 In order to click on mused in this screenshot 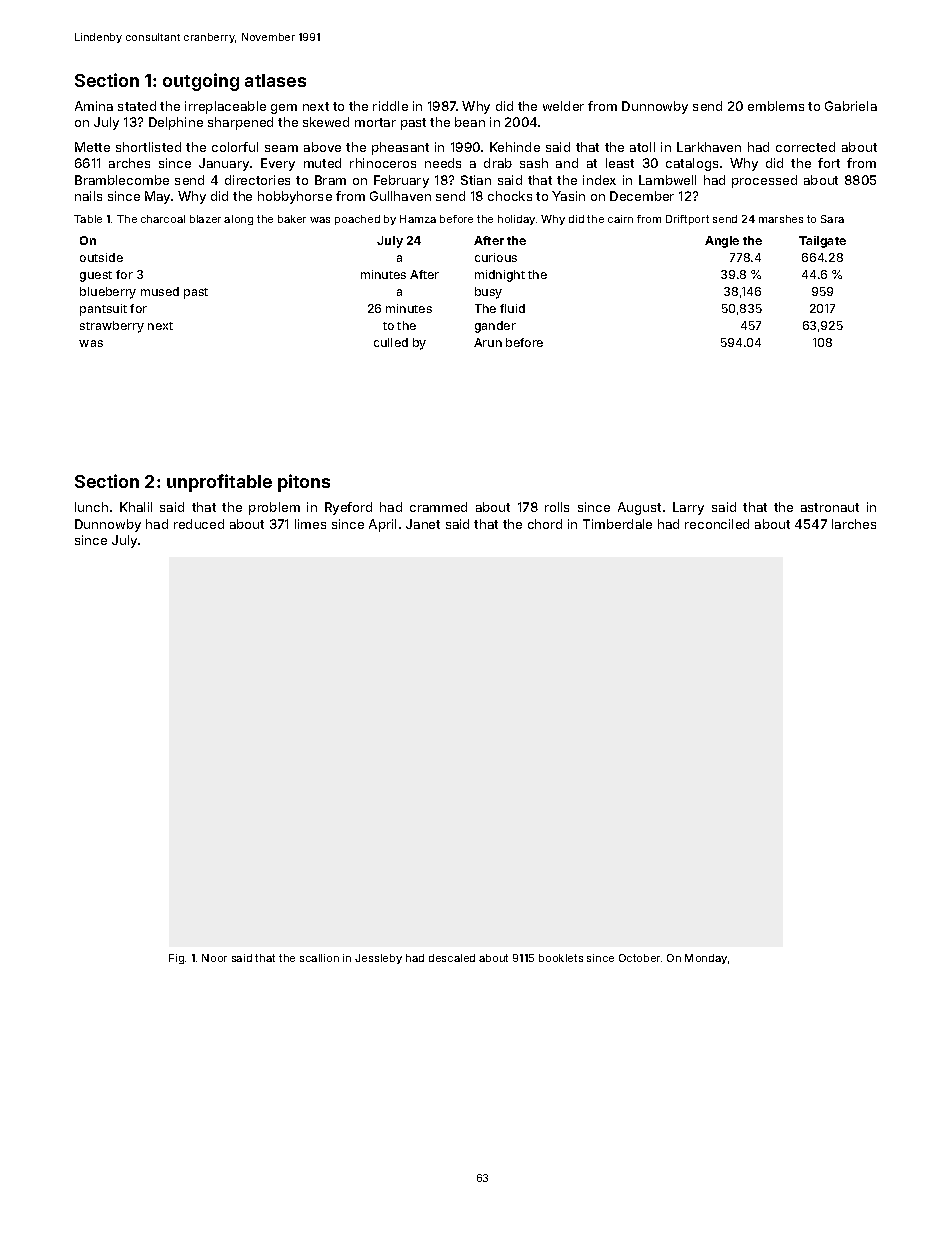, I will do `click(160, 291)`.
